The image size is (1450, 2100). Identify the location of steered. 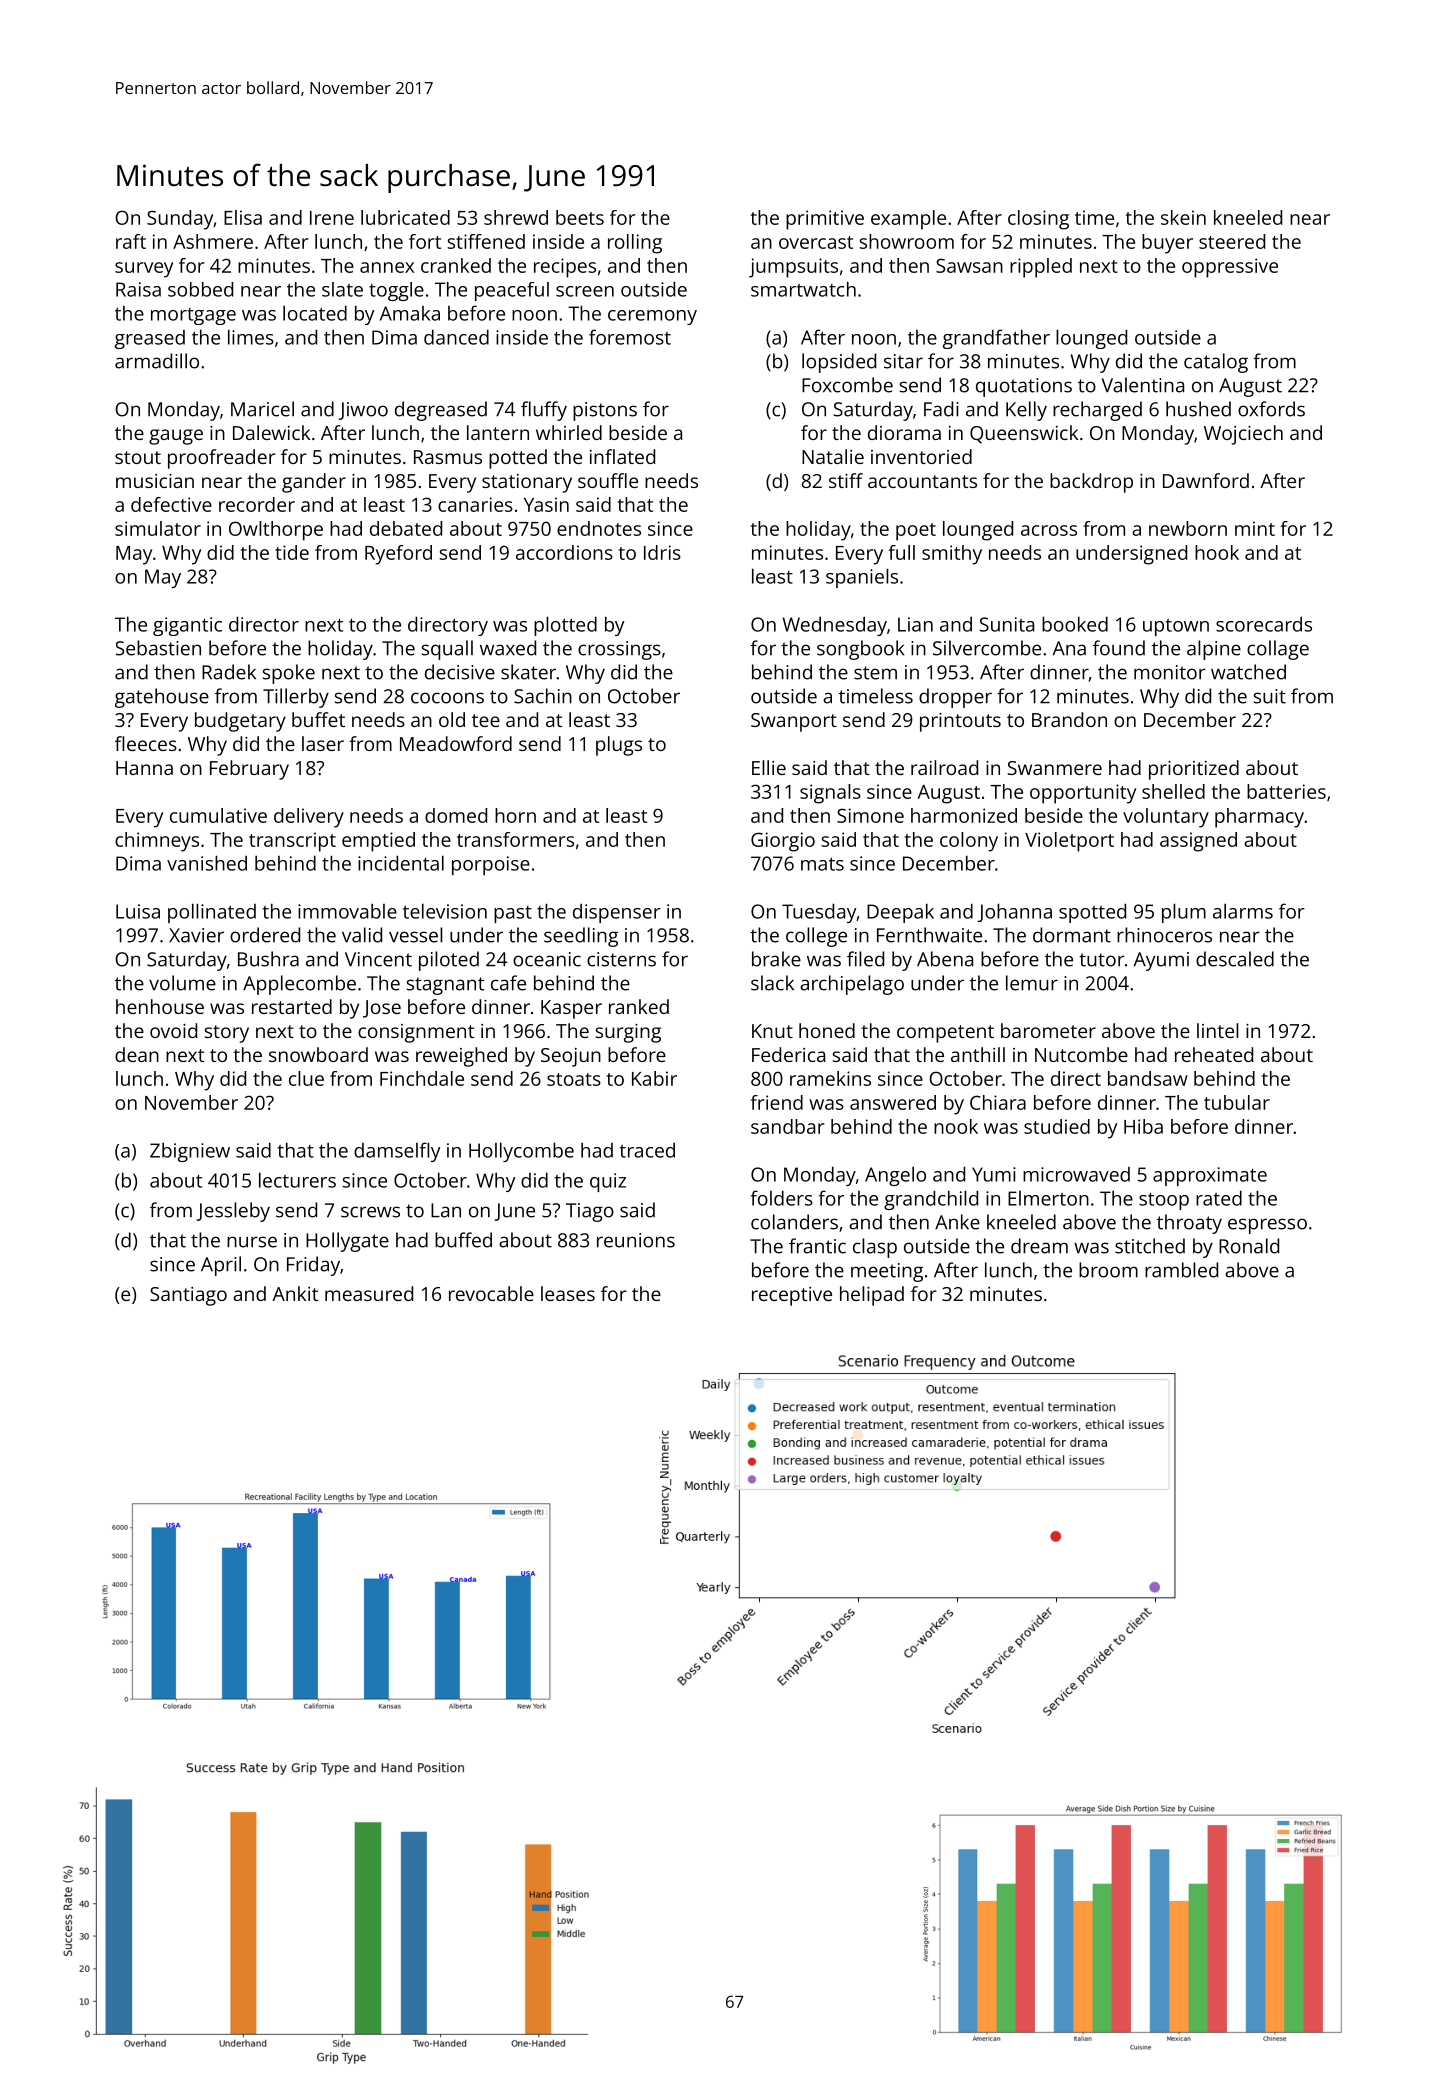
(1232, 241).
